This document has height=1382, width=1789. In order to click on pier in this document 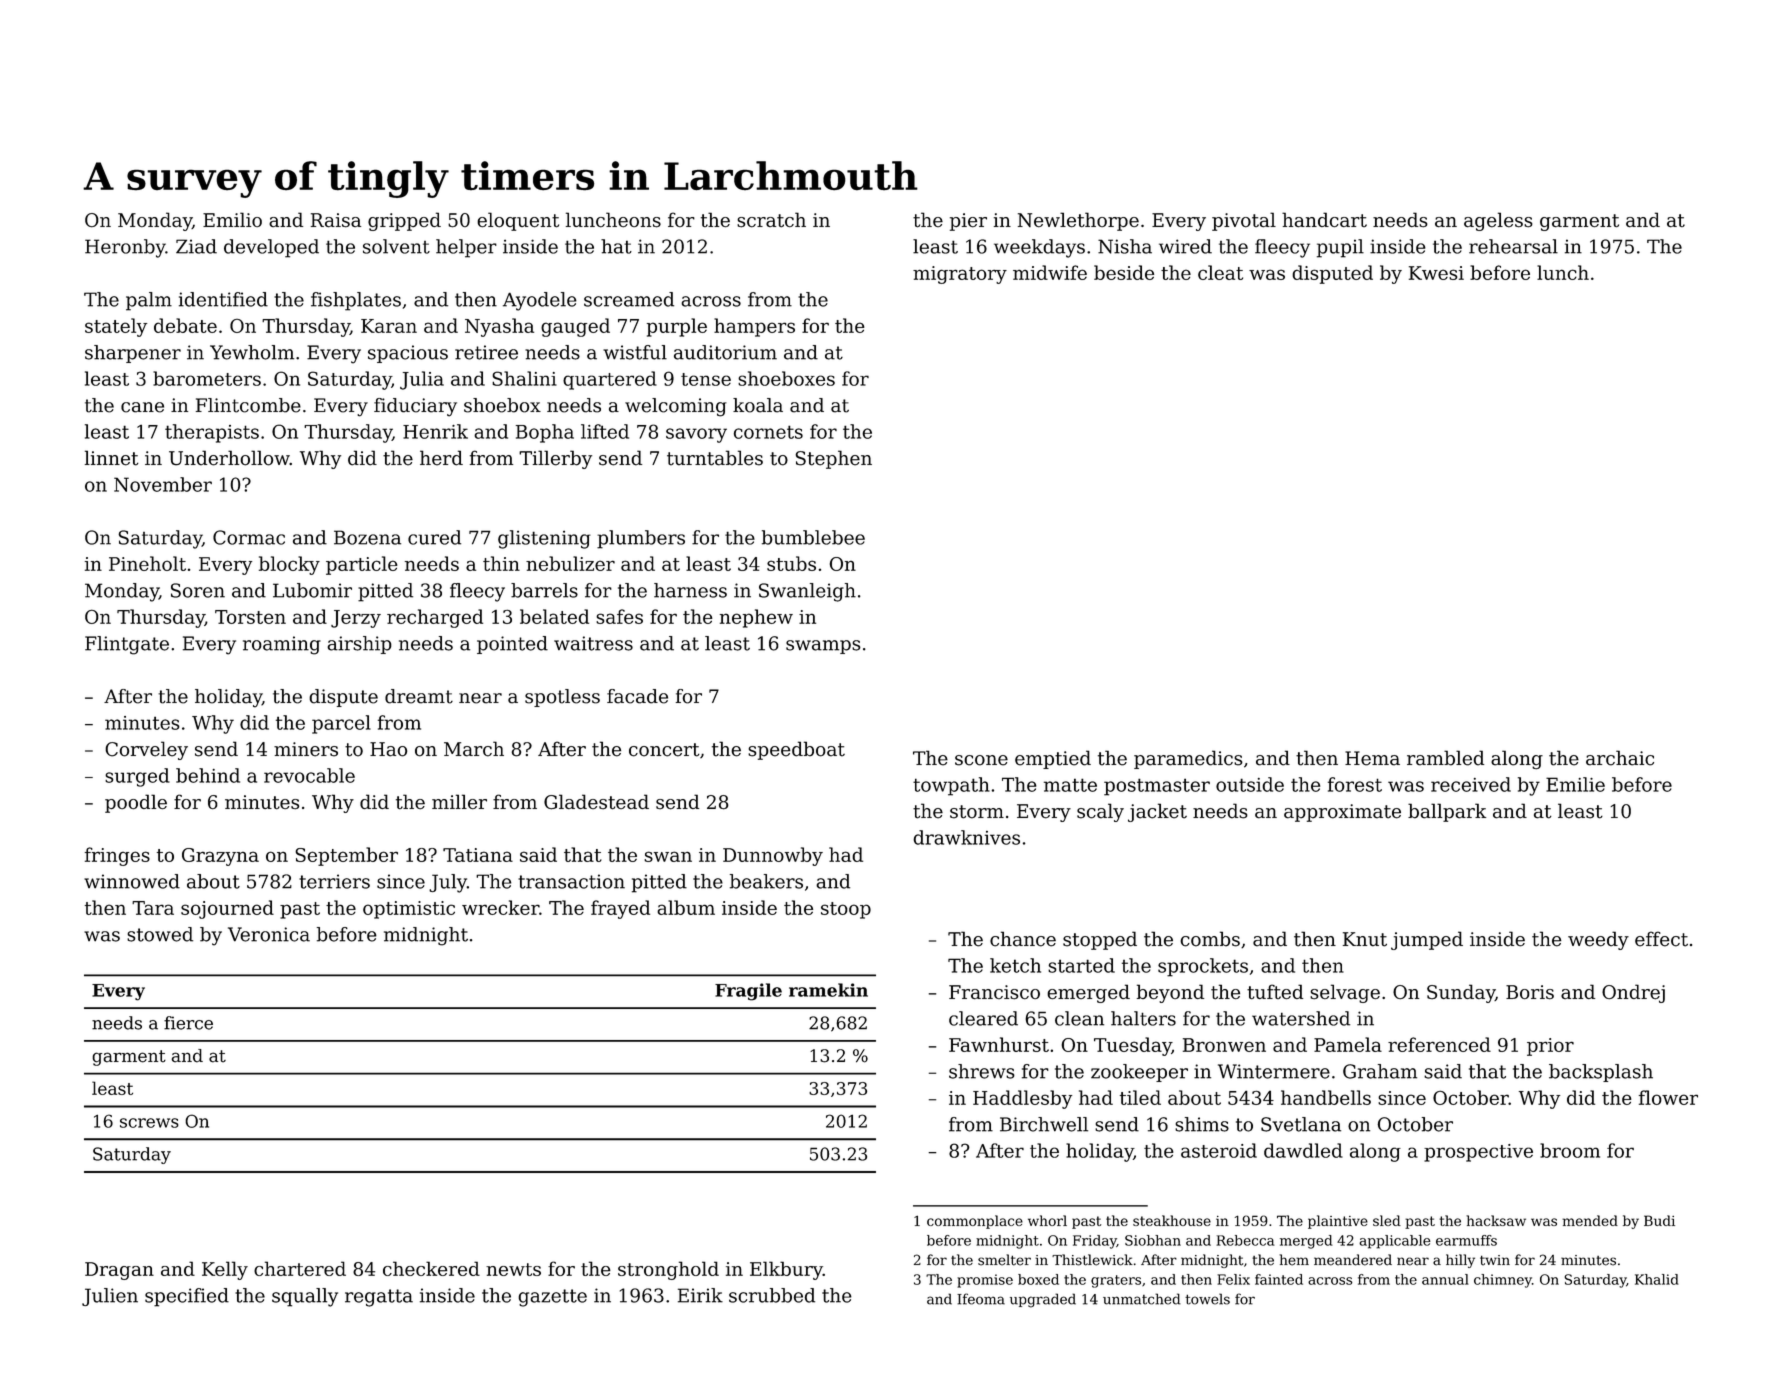, I will do `click(968, 222)`.
